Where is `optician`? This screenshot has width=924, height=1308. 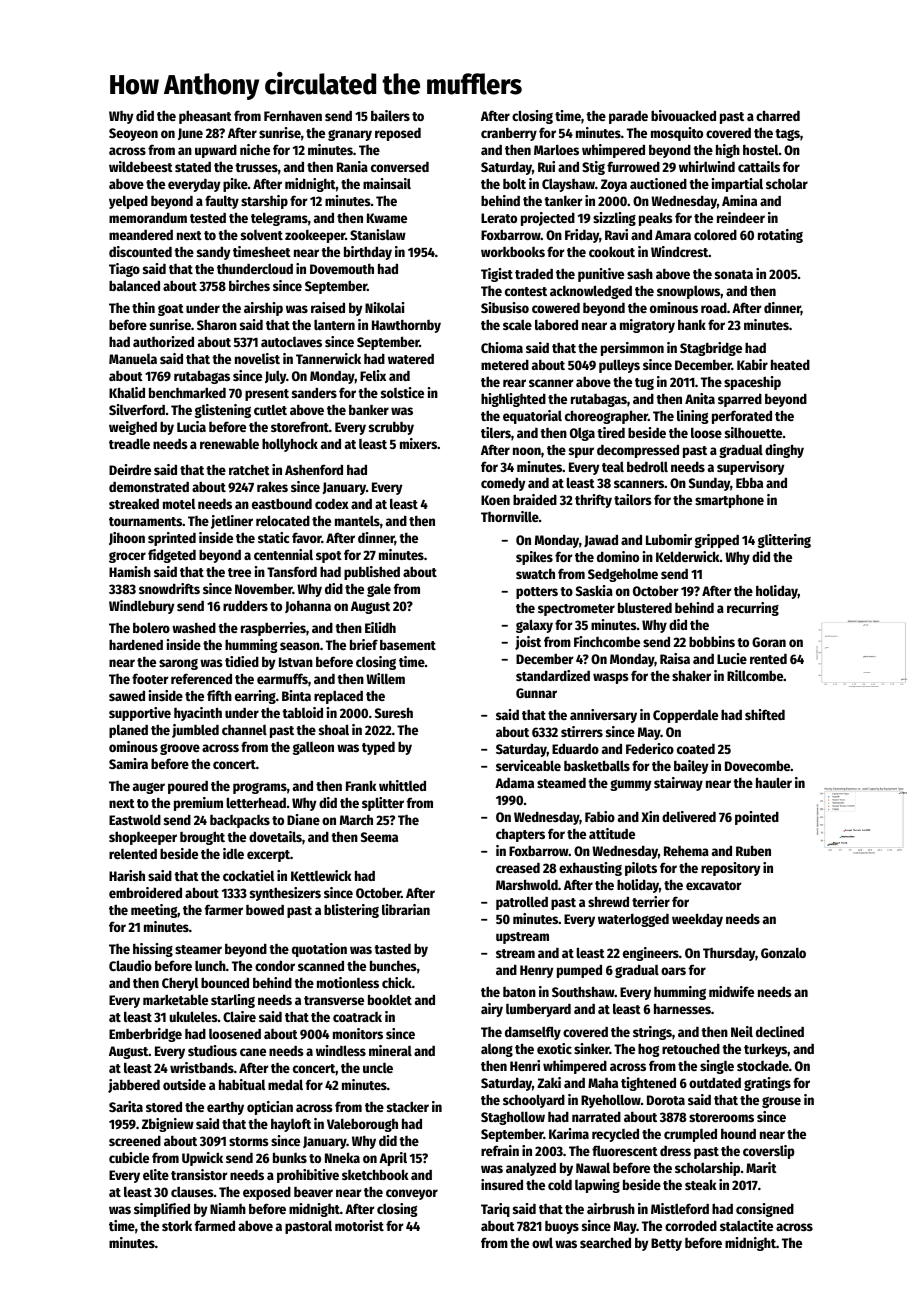 optician is located at coordinates (270, 1108).
